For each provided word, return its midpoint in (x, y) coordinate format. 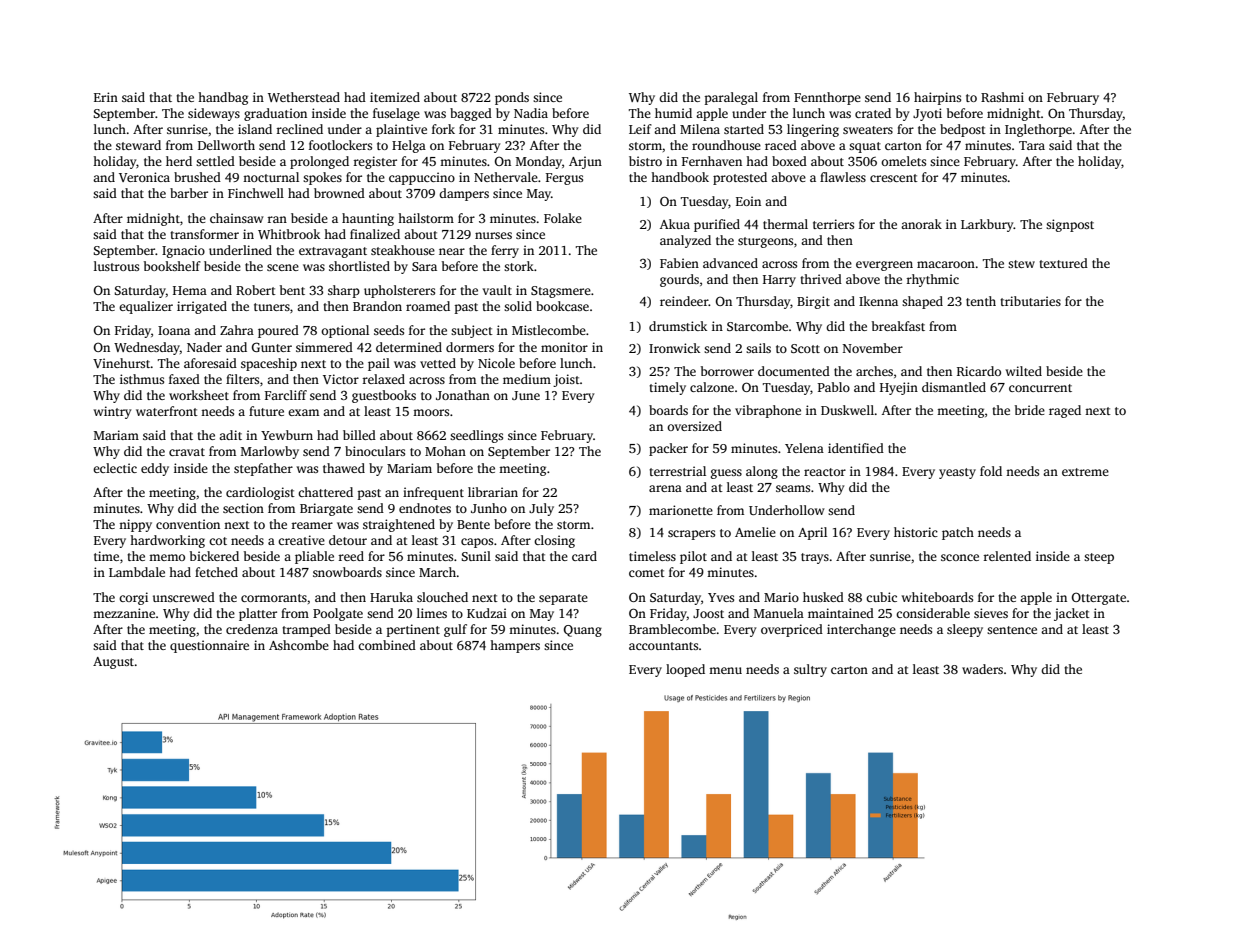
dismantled (954, 387)
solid (518, 306)
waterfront (167, 411)
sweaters (868, 130)
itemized (395, 97)
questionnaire (209, 646)
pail (379, 364)
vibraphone (768, 411)
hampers (515, 646)
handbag (223, 98)
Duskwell (848, 410)
